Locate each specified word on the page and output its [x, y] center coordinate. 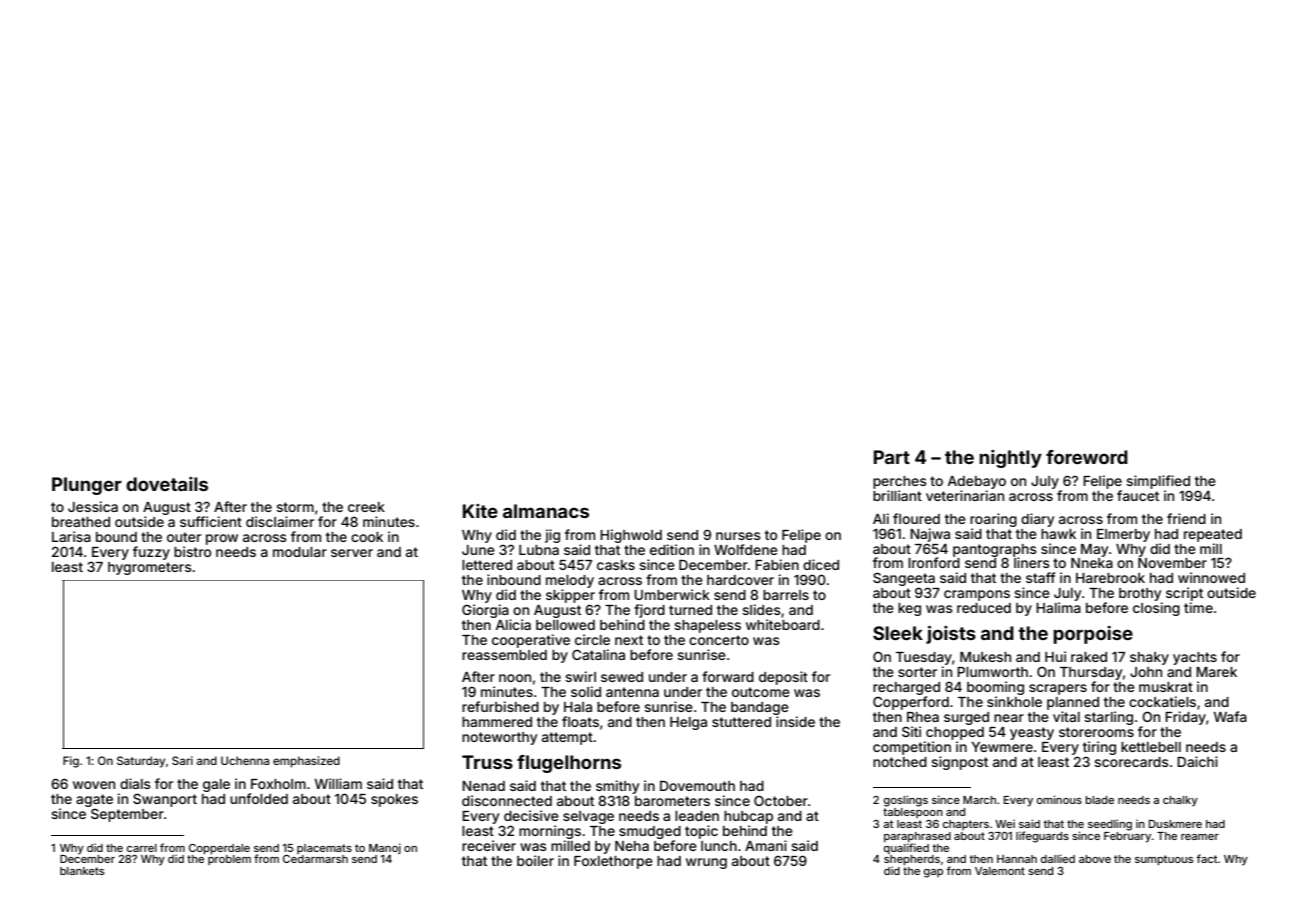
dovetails [167, 484]
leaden [697, 816]
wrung [706, 863]
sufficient [211, 521]
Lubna [539, 550]
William [338, 783]
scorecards [1131, 762]
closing [1156, 609]
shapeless [707, 626]
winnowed [1211, 577]
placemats [324, 849]
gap [933, 873]
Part [892, 457]
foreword [1087, 457]
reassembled [504, 655]
